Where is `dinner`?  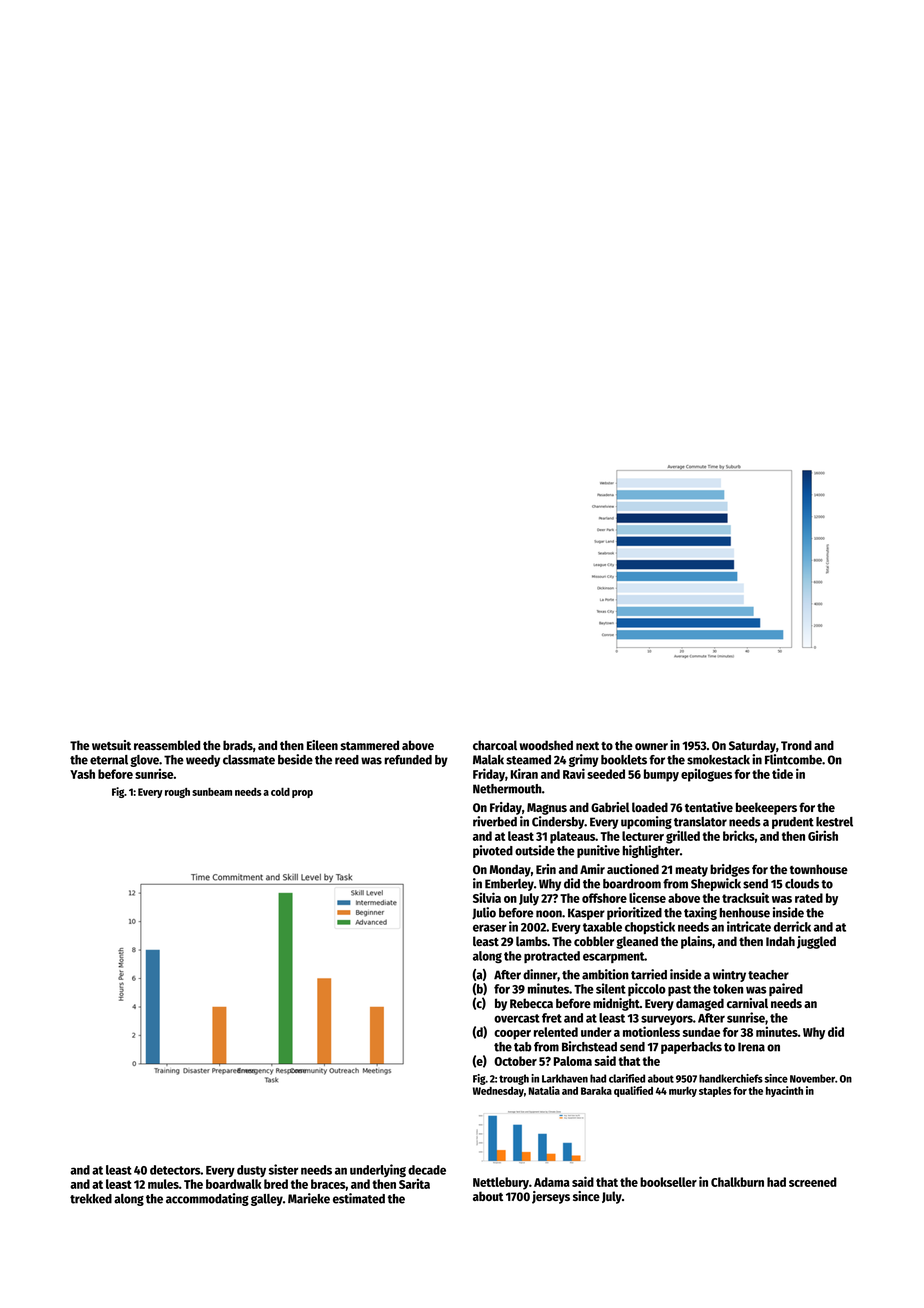 dinner is located at coordinates (540, 974).
